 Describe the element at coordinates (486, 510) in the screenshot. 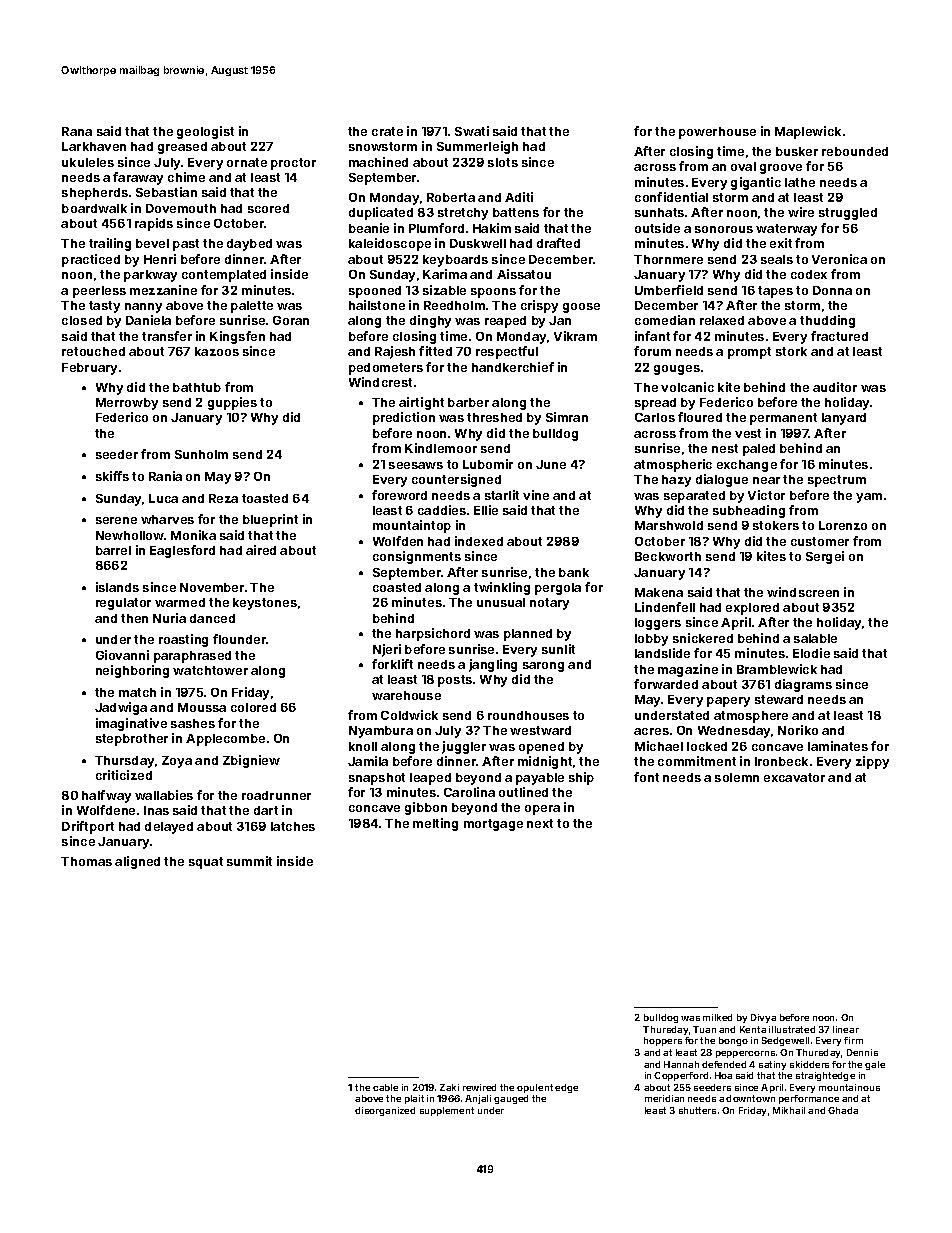

I see `Ellie` at that location.
